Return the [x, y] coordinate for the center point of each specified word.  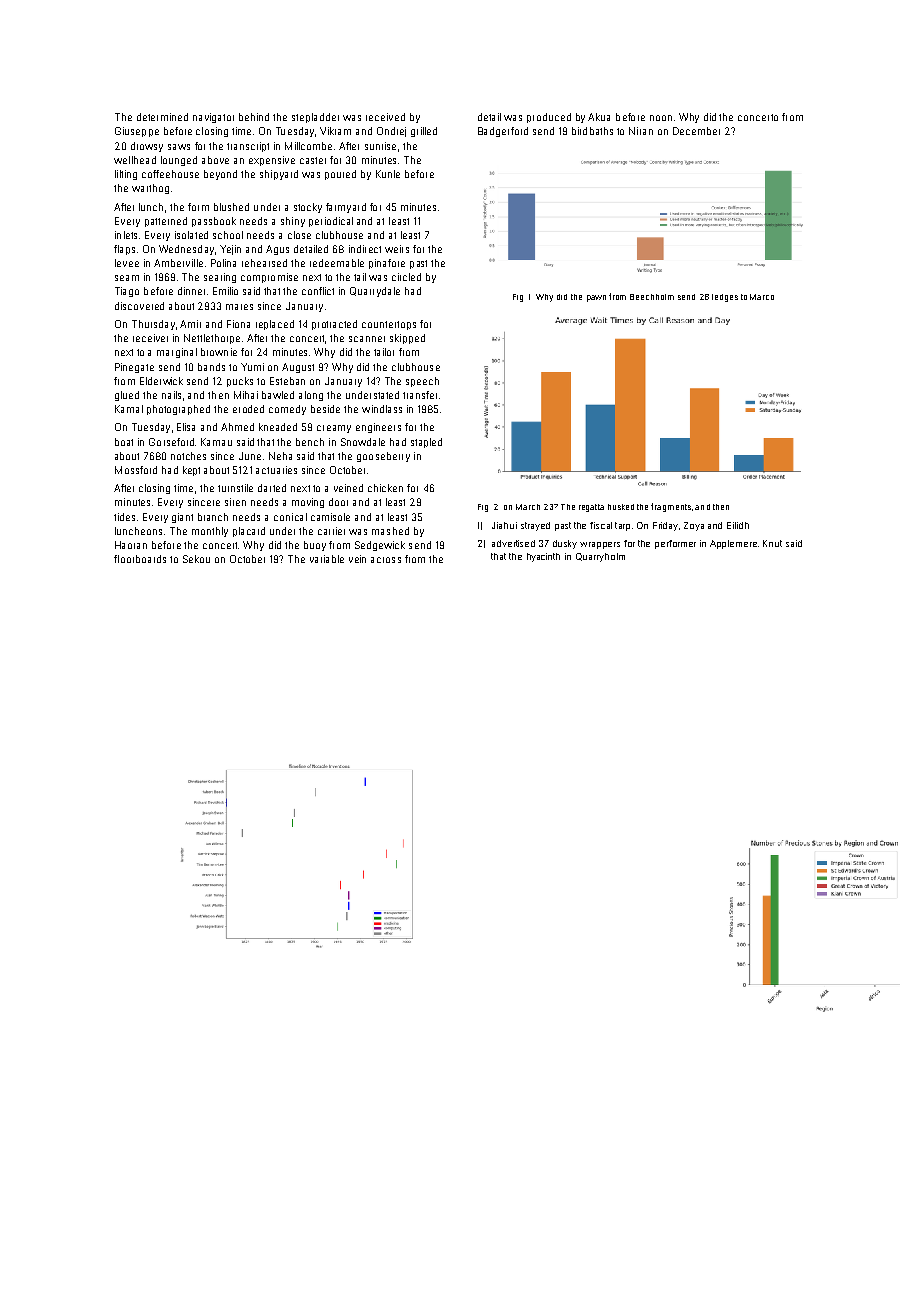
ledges [725, 298]
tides [124, 517]
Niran [641, 131]
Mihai [246, 395]
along [311, 396]
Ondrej [391, 132]
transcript [248, 147]
